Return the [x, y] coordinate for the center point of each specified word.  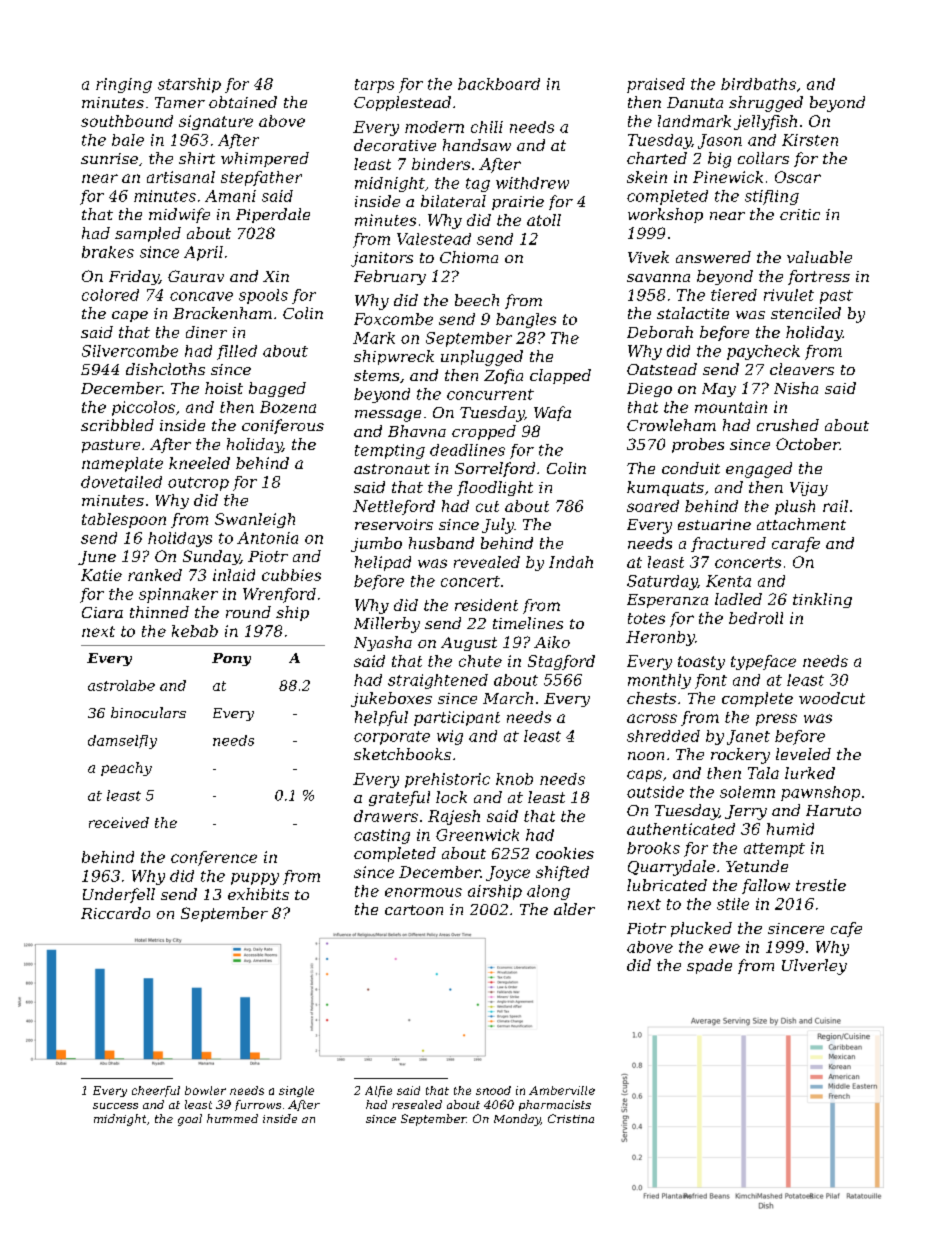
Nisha [796, 388]
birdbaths [758, 84]
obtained [243, 102]
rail [835, 506]
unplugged [482, 358]
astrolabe [121, 685]
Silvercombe [130, 351]
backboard [499, 84]
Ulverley [814, 967]
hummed [232, 1118]
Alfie [378, 1091]
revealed [487, 562]
